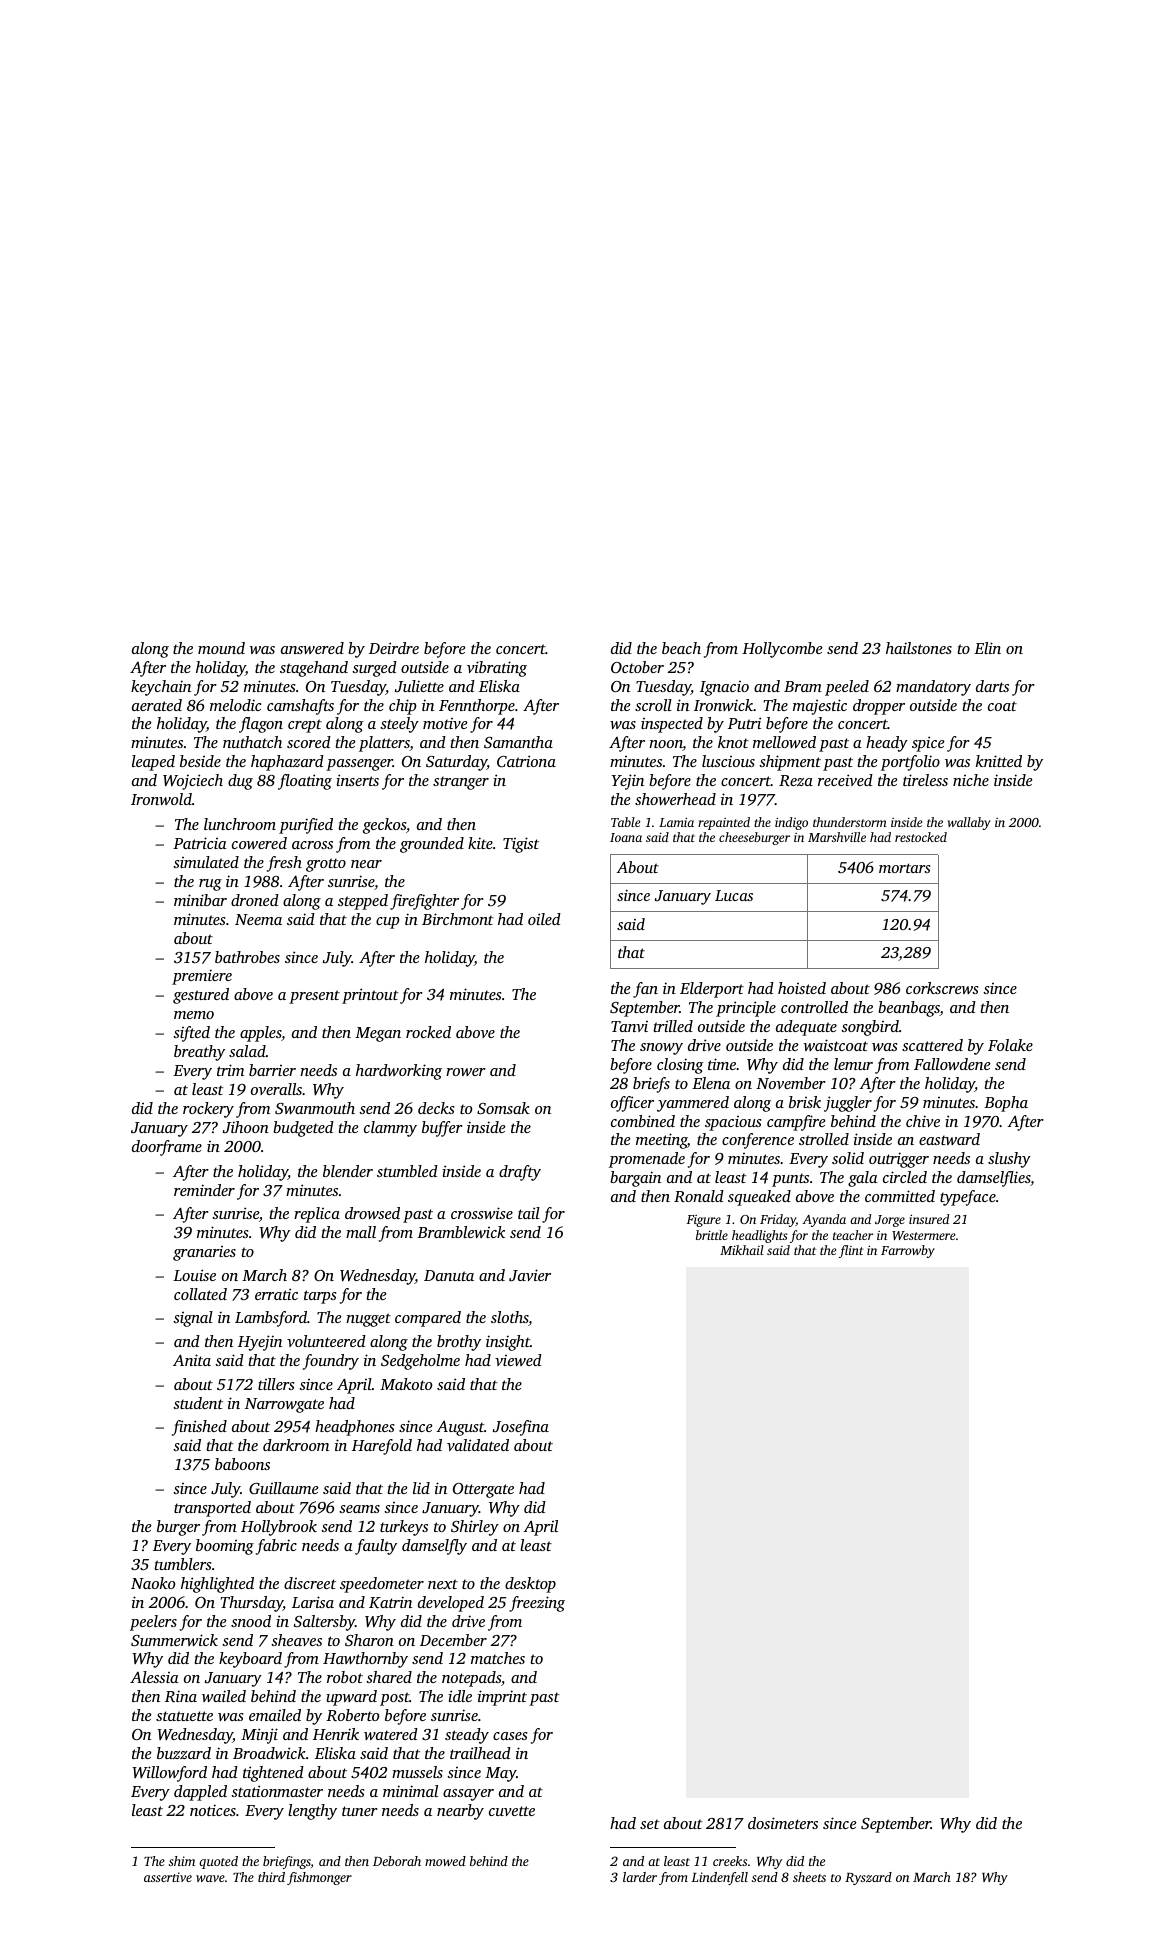 Image resolution: width=1176 pixels, height=1937 pixels. I want to click on stationmaster, so click(277, 1791).
